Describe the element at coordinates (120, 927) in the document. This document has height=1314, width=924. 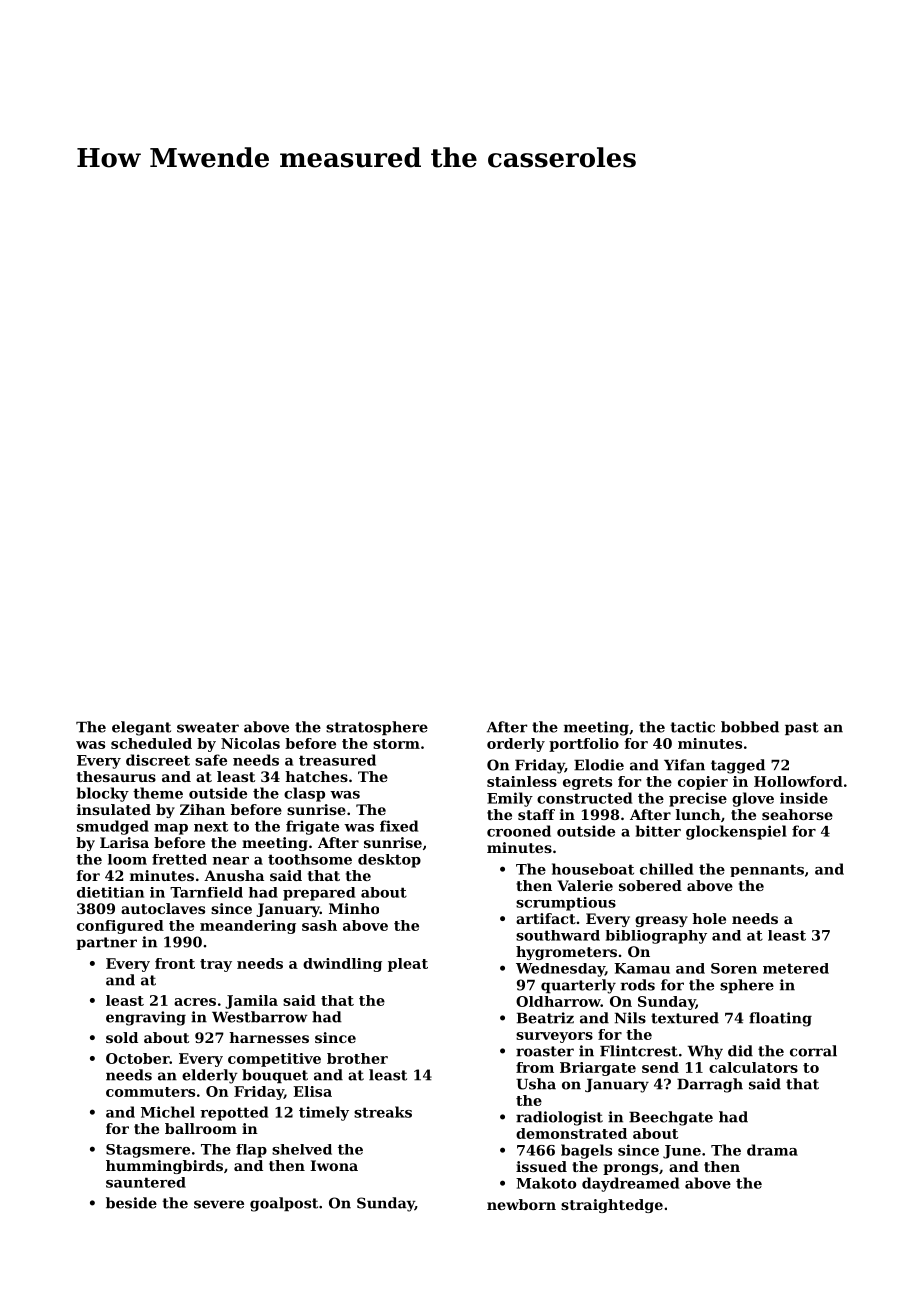
I see `configured` at that location.
